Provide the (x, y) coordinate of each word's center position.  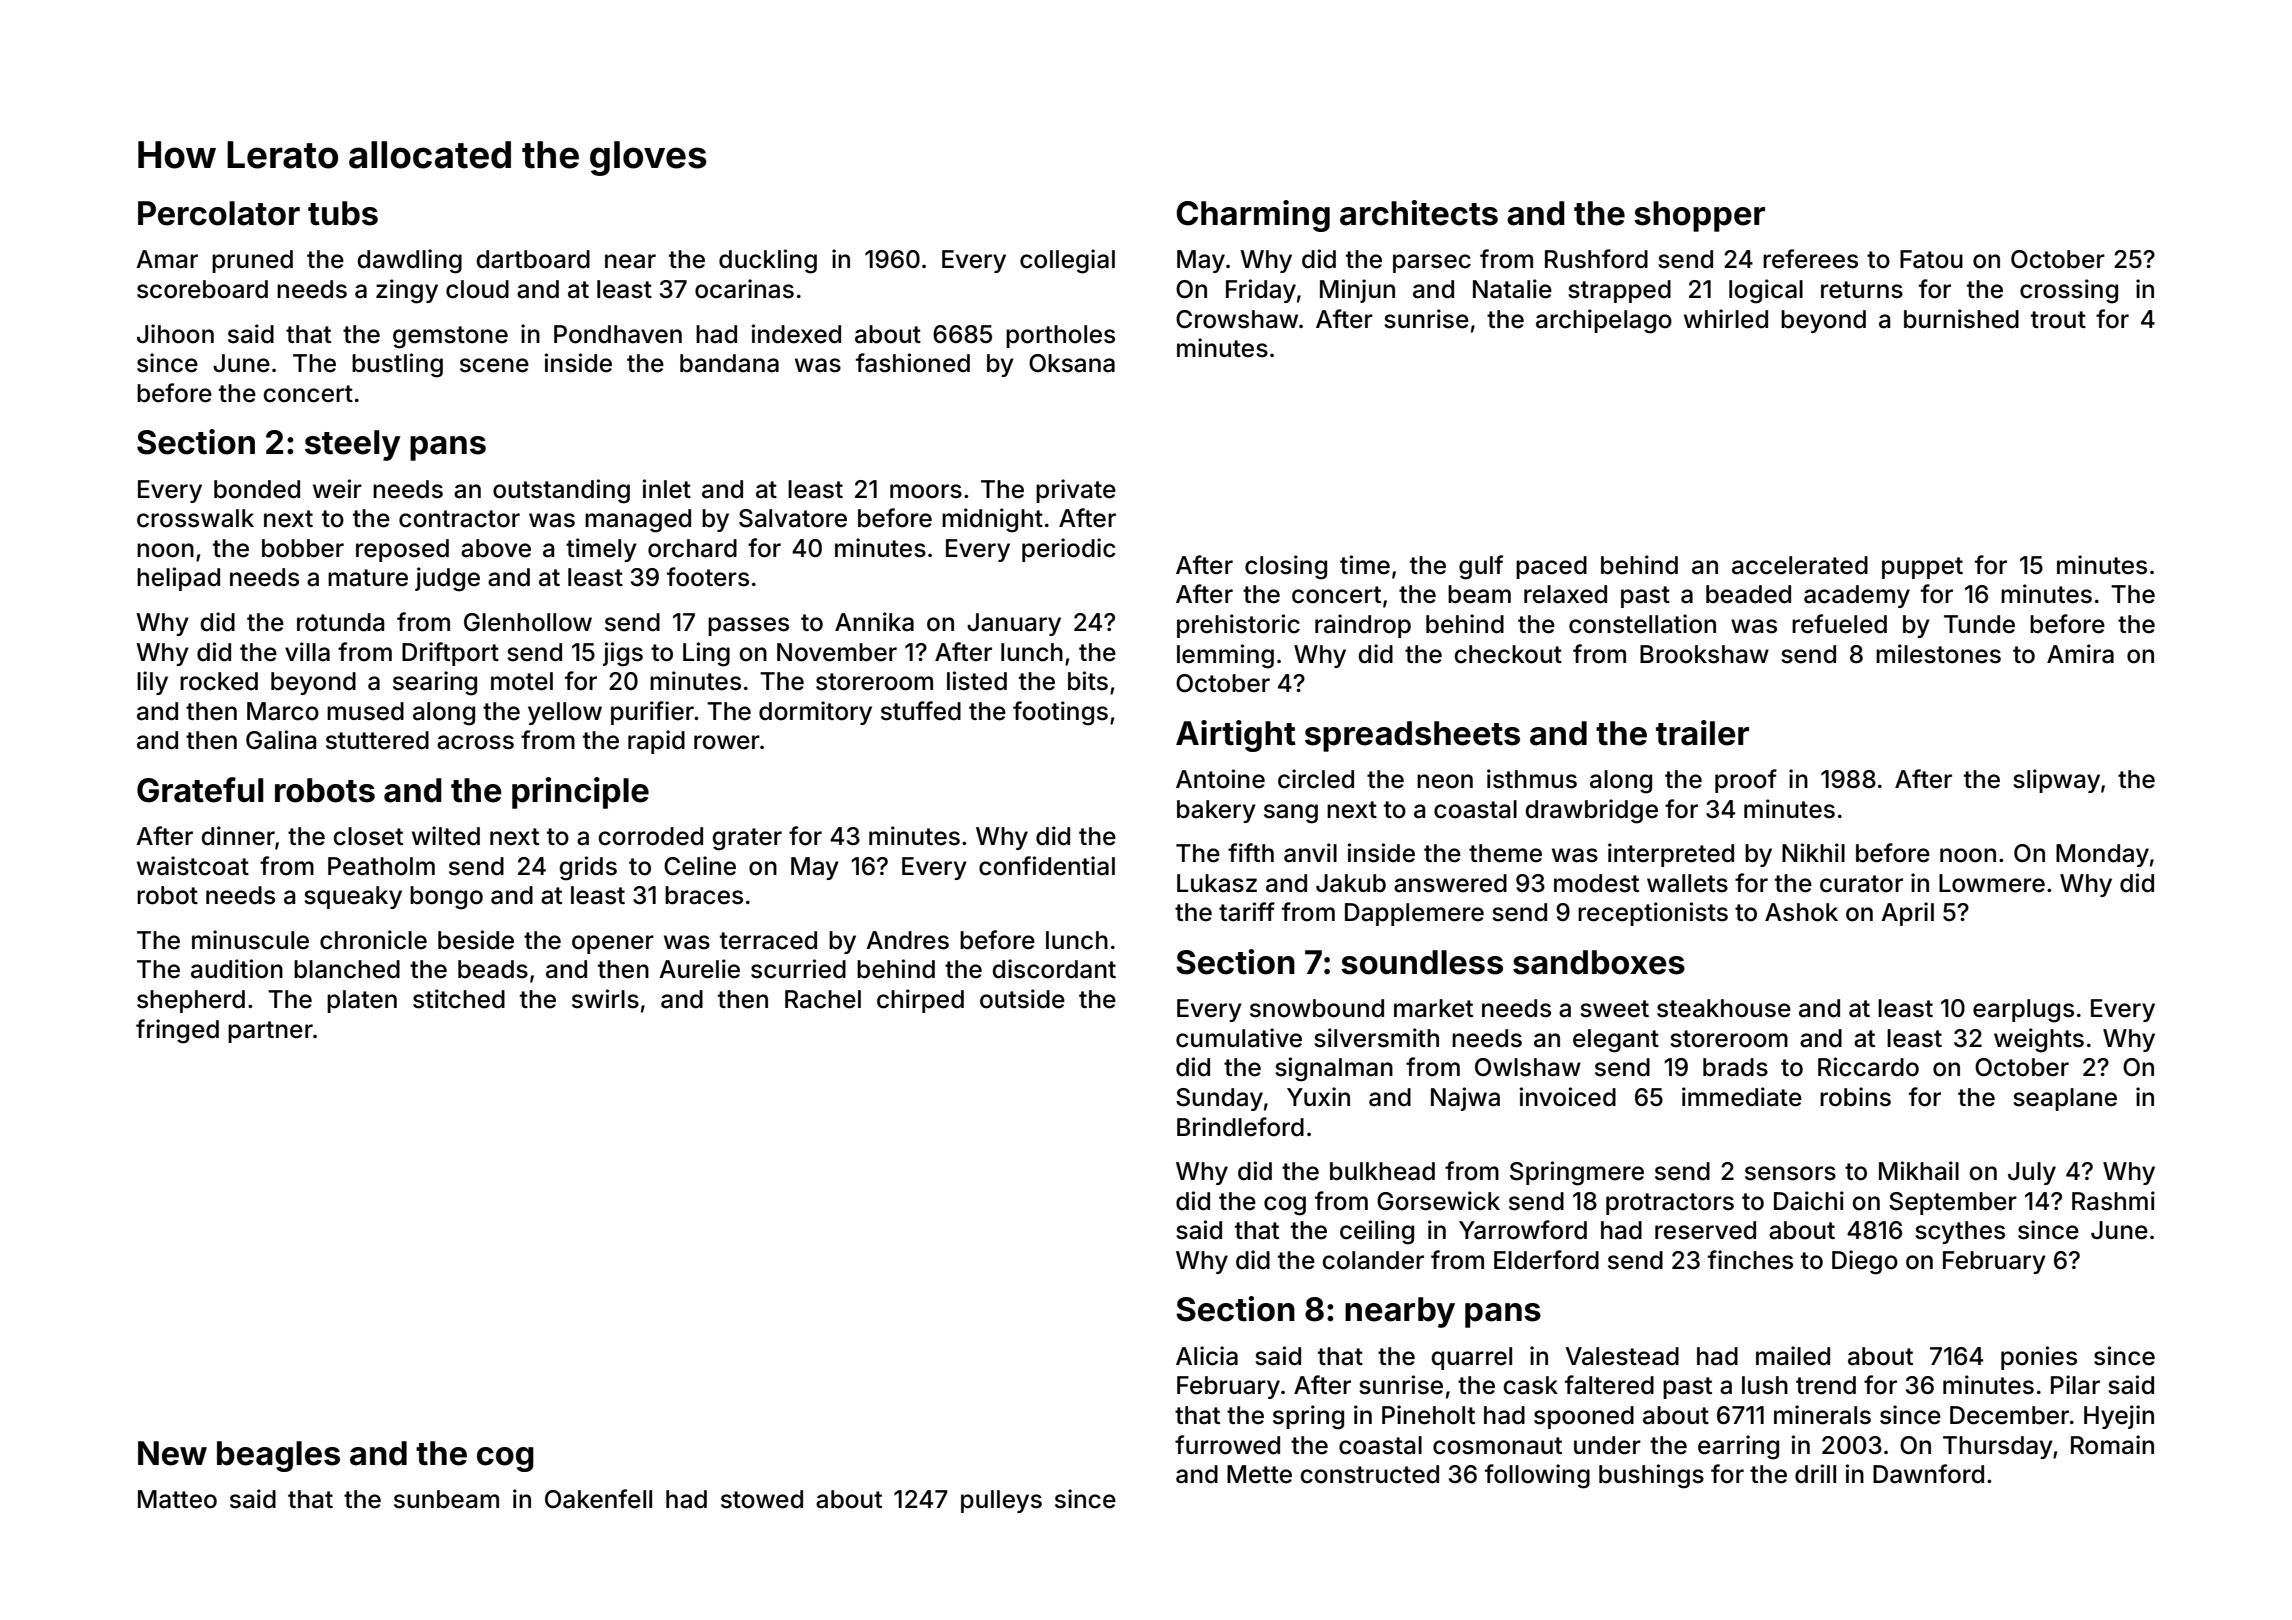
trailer (1702, 733)
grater (747, 839)
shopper (1699, 216)
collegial (1067, 261)
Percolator (219, 213)
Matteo (177, 1499)
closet (368, 836)
